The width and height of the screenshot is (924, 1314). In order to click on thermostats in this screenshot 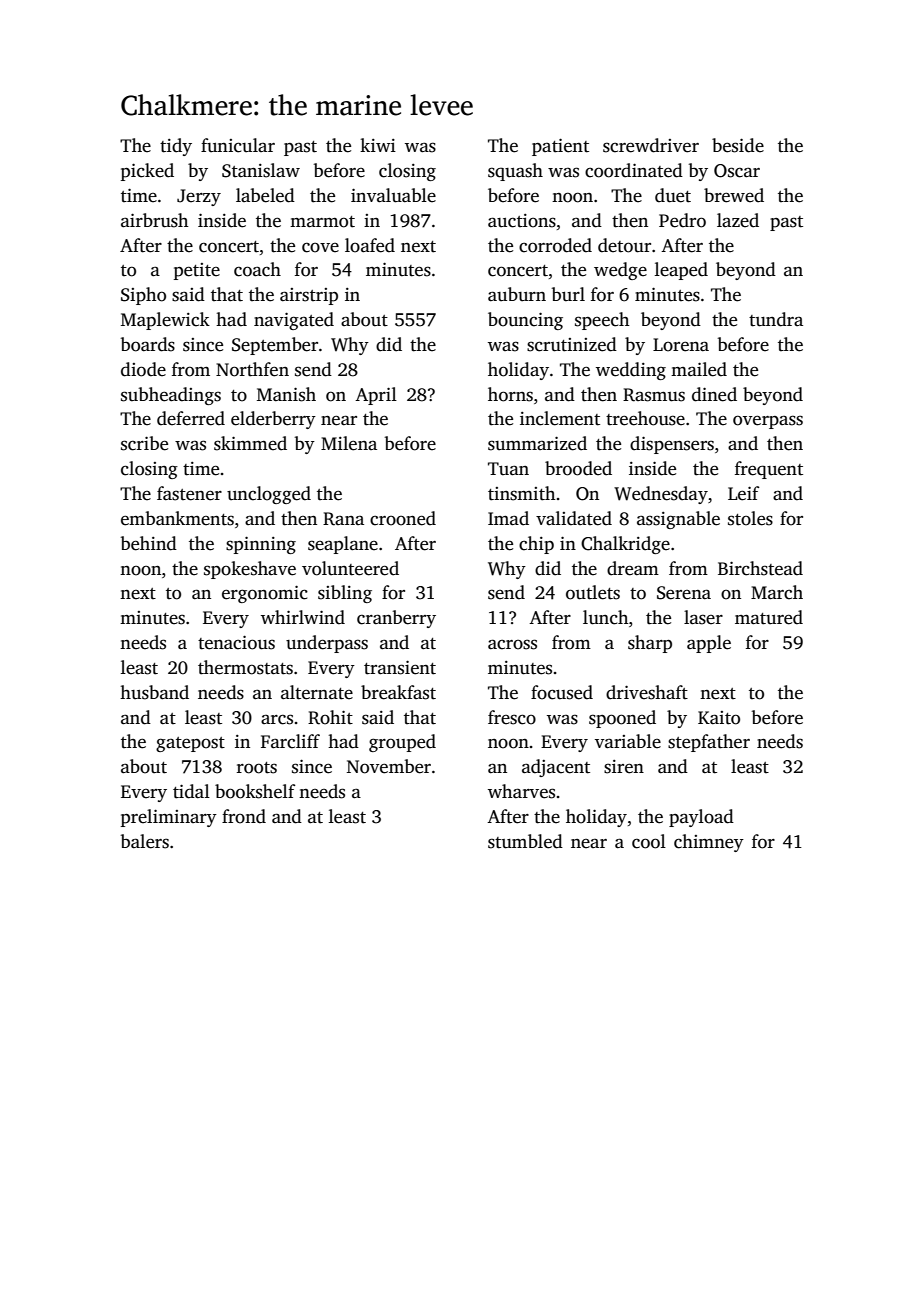, I will do `click(245, 667)`.
